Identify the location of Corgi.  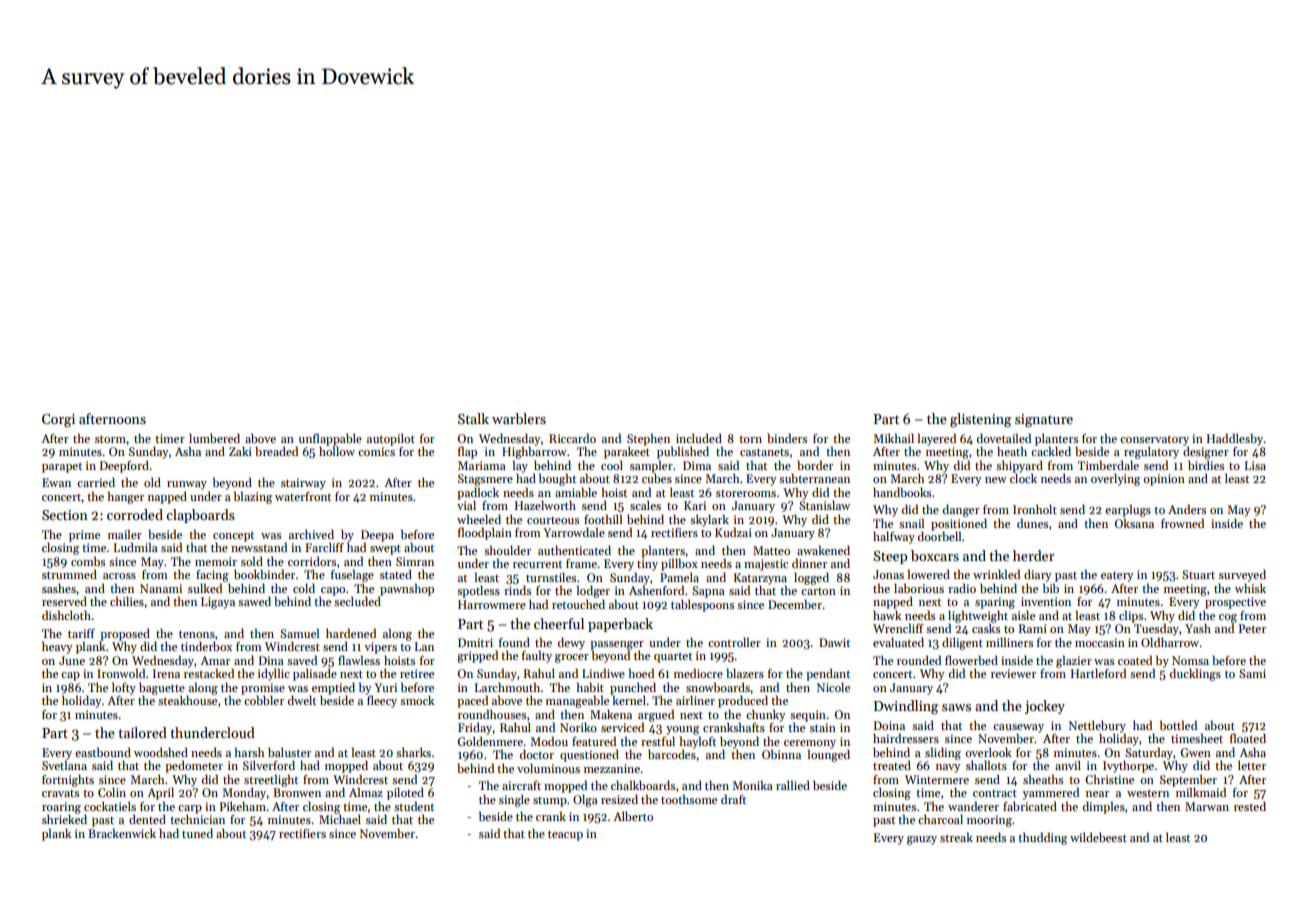
(58, 421).
